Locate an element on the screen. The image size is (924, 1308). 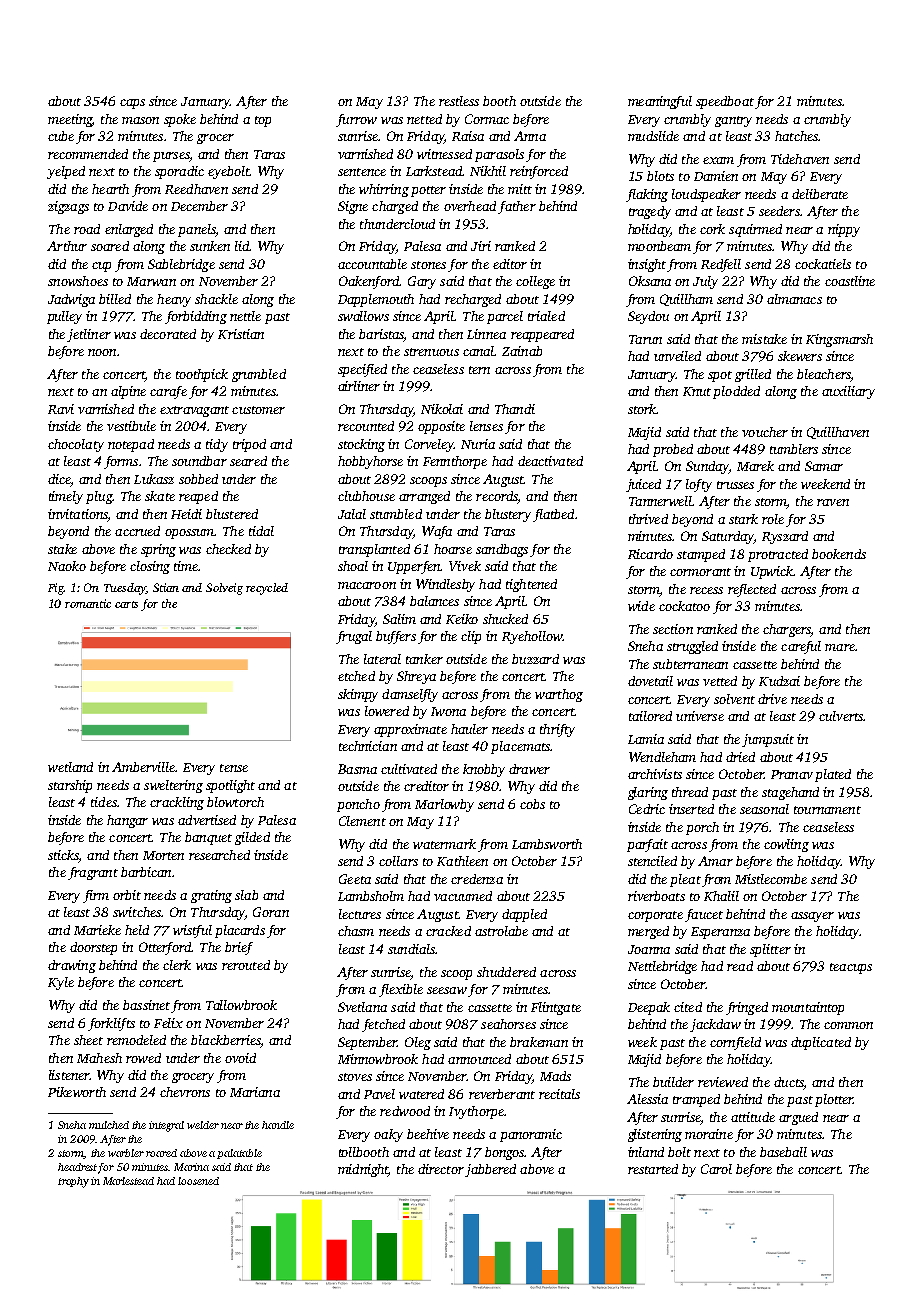
gantry is located at coordinates (733, 121).
